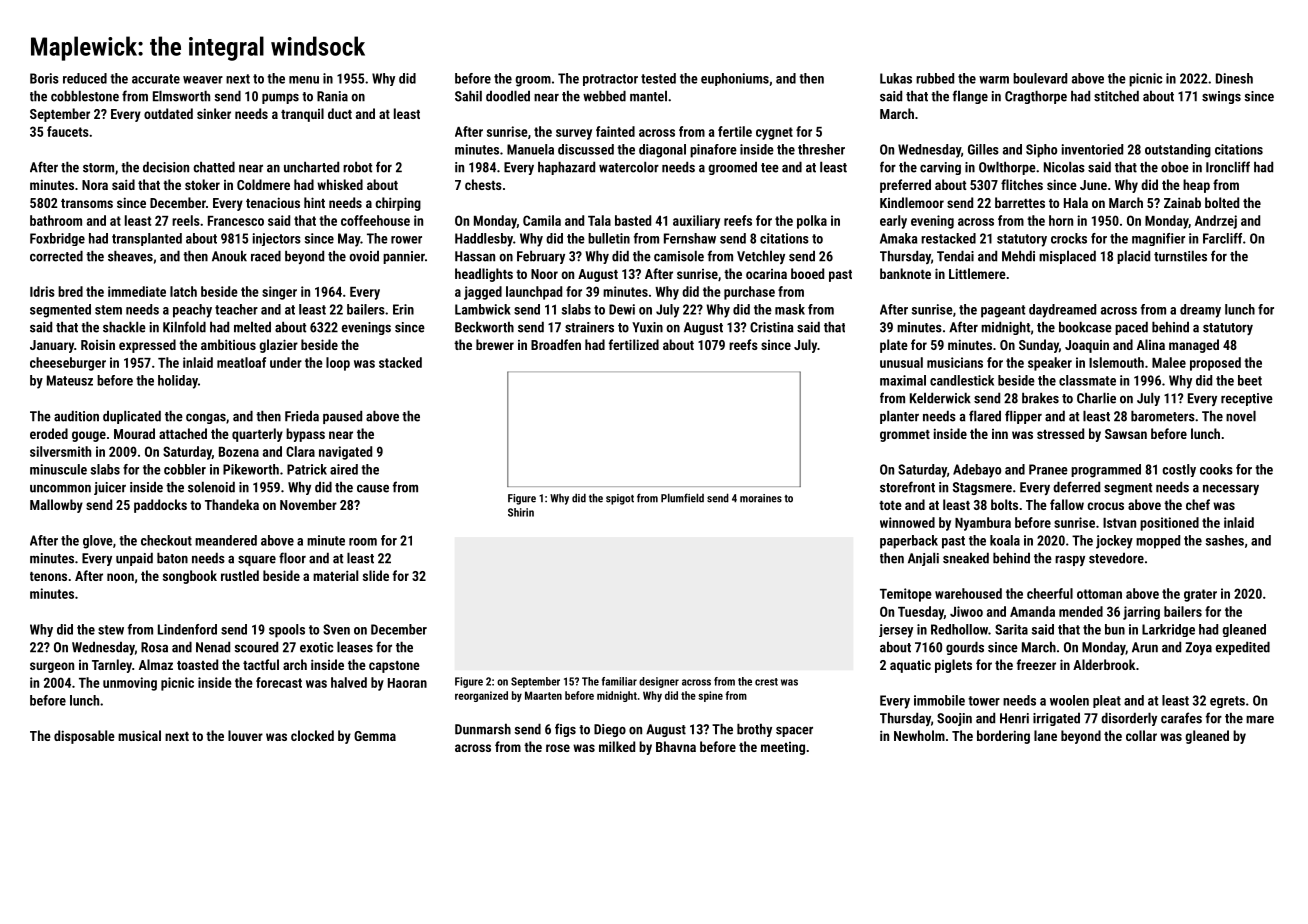  What do you see at coordinates (156, 664) in the screenshot?
I see `Almaz` at bounding box center [156, 664].
